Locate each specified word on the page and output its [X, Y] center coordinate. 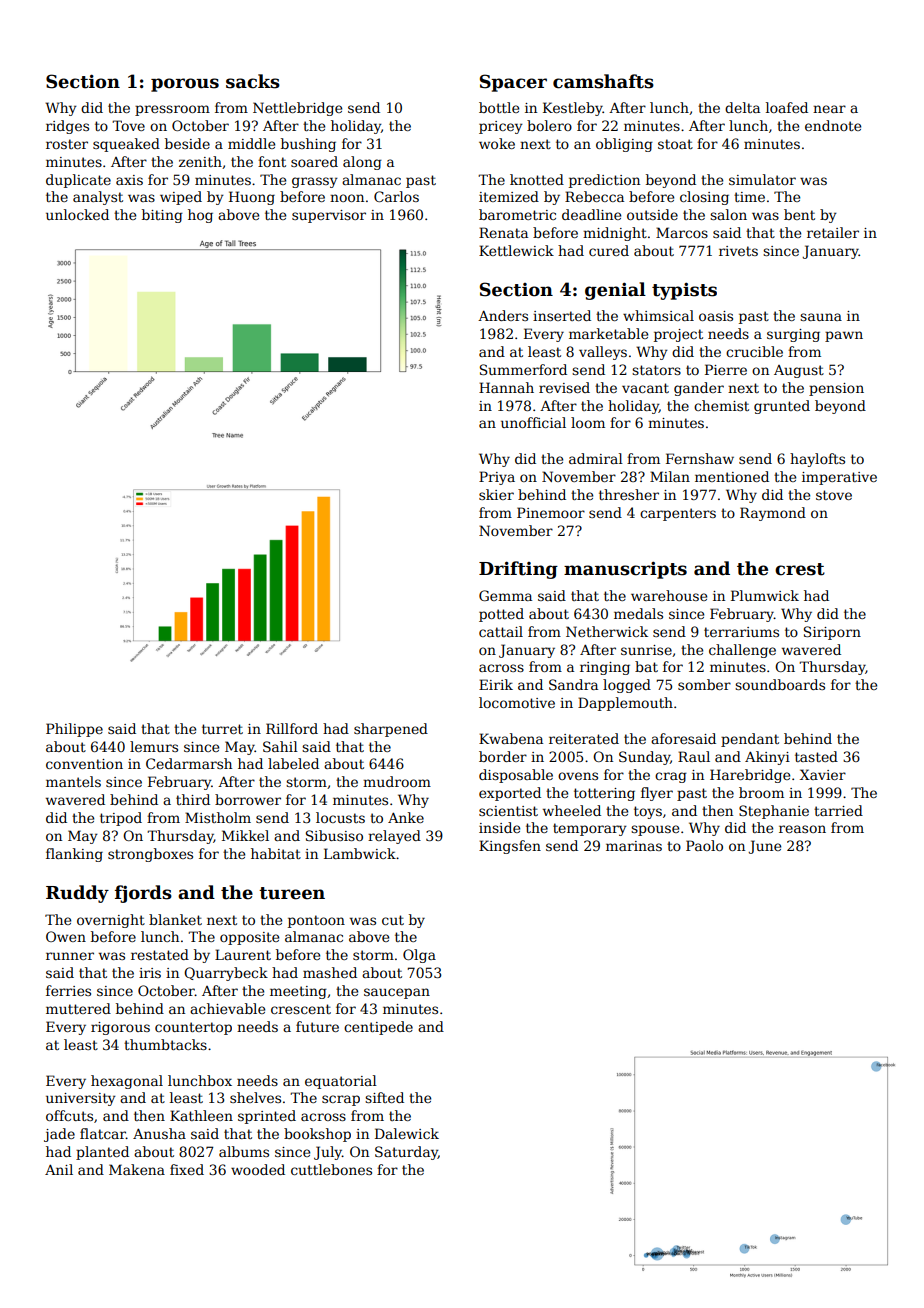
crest [800, 569]
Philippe [74, 730]
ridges [67, 127]
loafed [787, 107]
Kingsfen [510, 847]
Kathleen [201, 1115]
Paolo [704, 845]
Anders [503, 315]
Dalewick [407, 1133]
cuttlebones [331, 1169]
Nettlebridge [297, 109]
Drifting [518, 570]
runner [70, 956]
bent [799, 214]
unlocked [77, 214]
